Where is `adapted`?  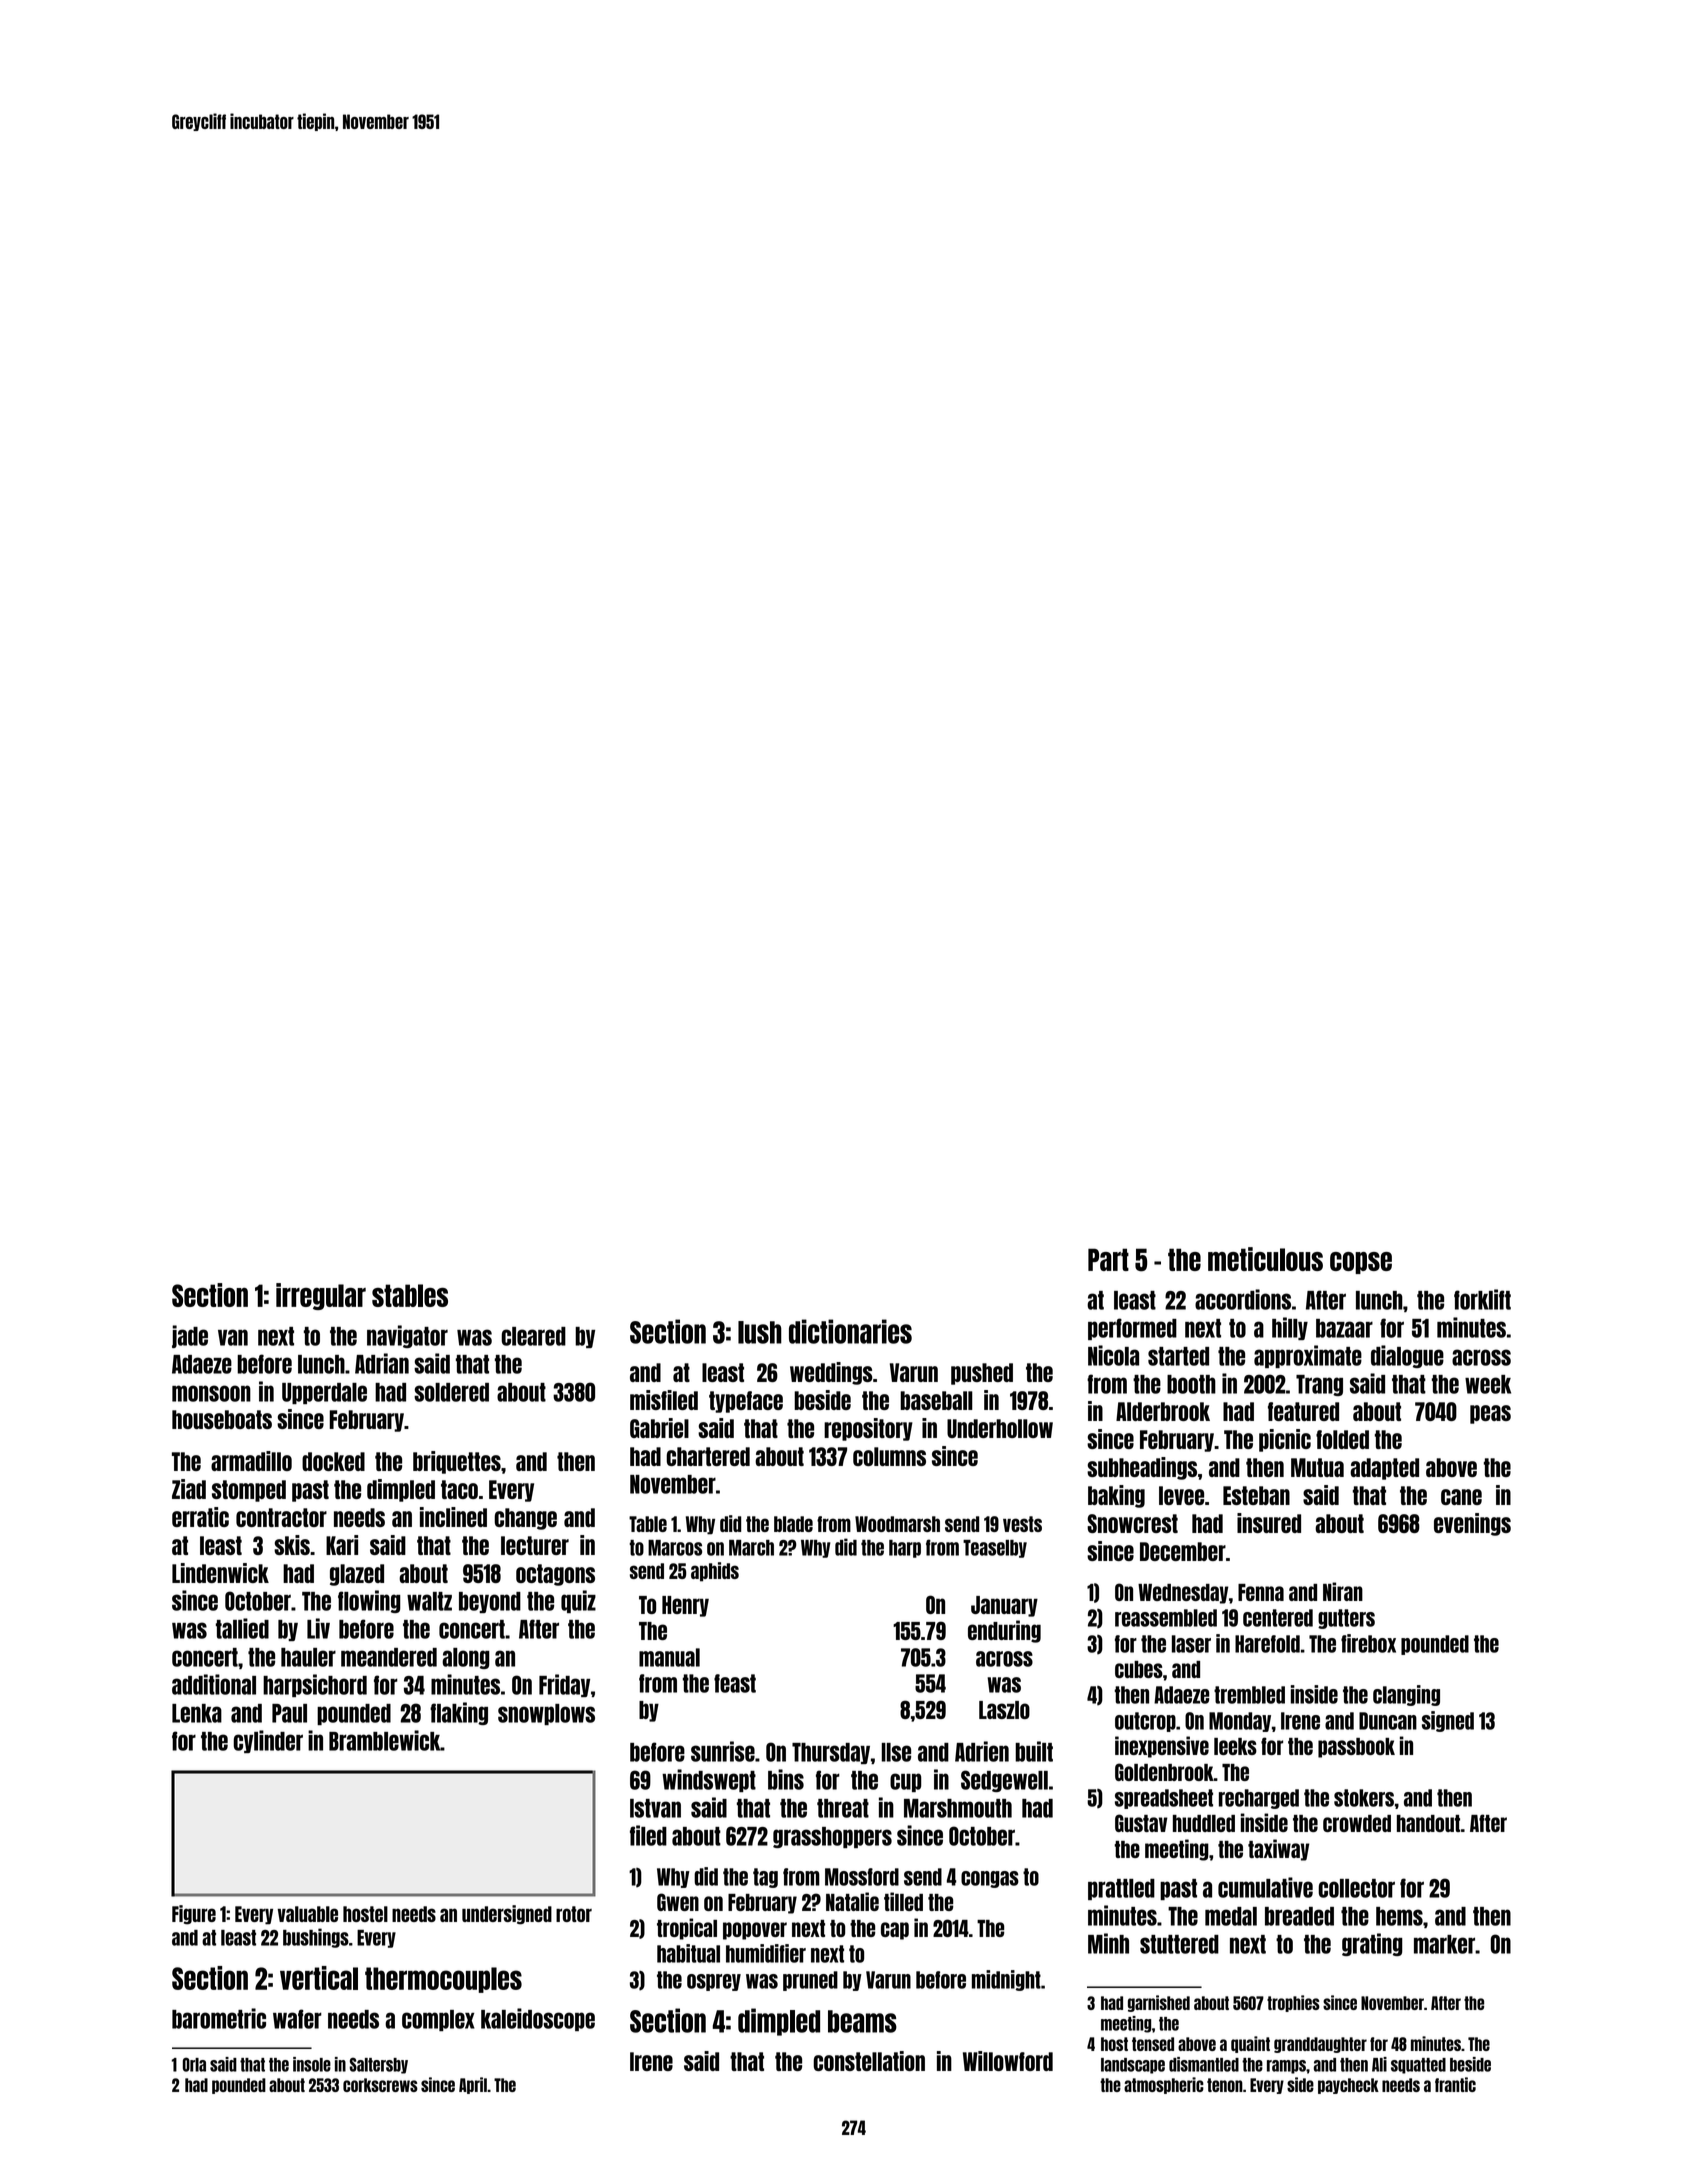 adapted is located at coordinates (1384, 1469).
